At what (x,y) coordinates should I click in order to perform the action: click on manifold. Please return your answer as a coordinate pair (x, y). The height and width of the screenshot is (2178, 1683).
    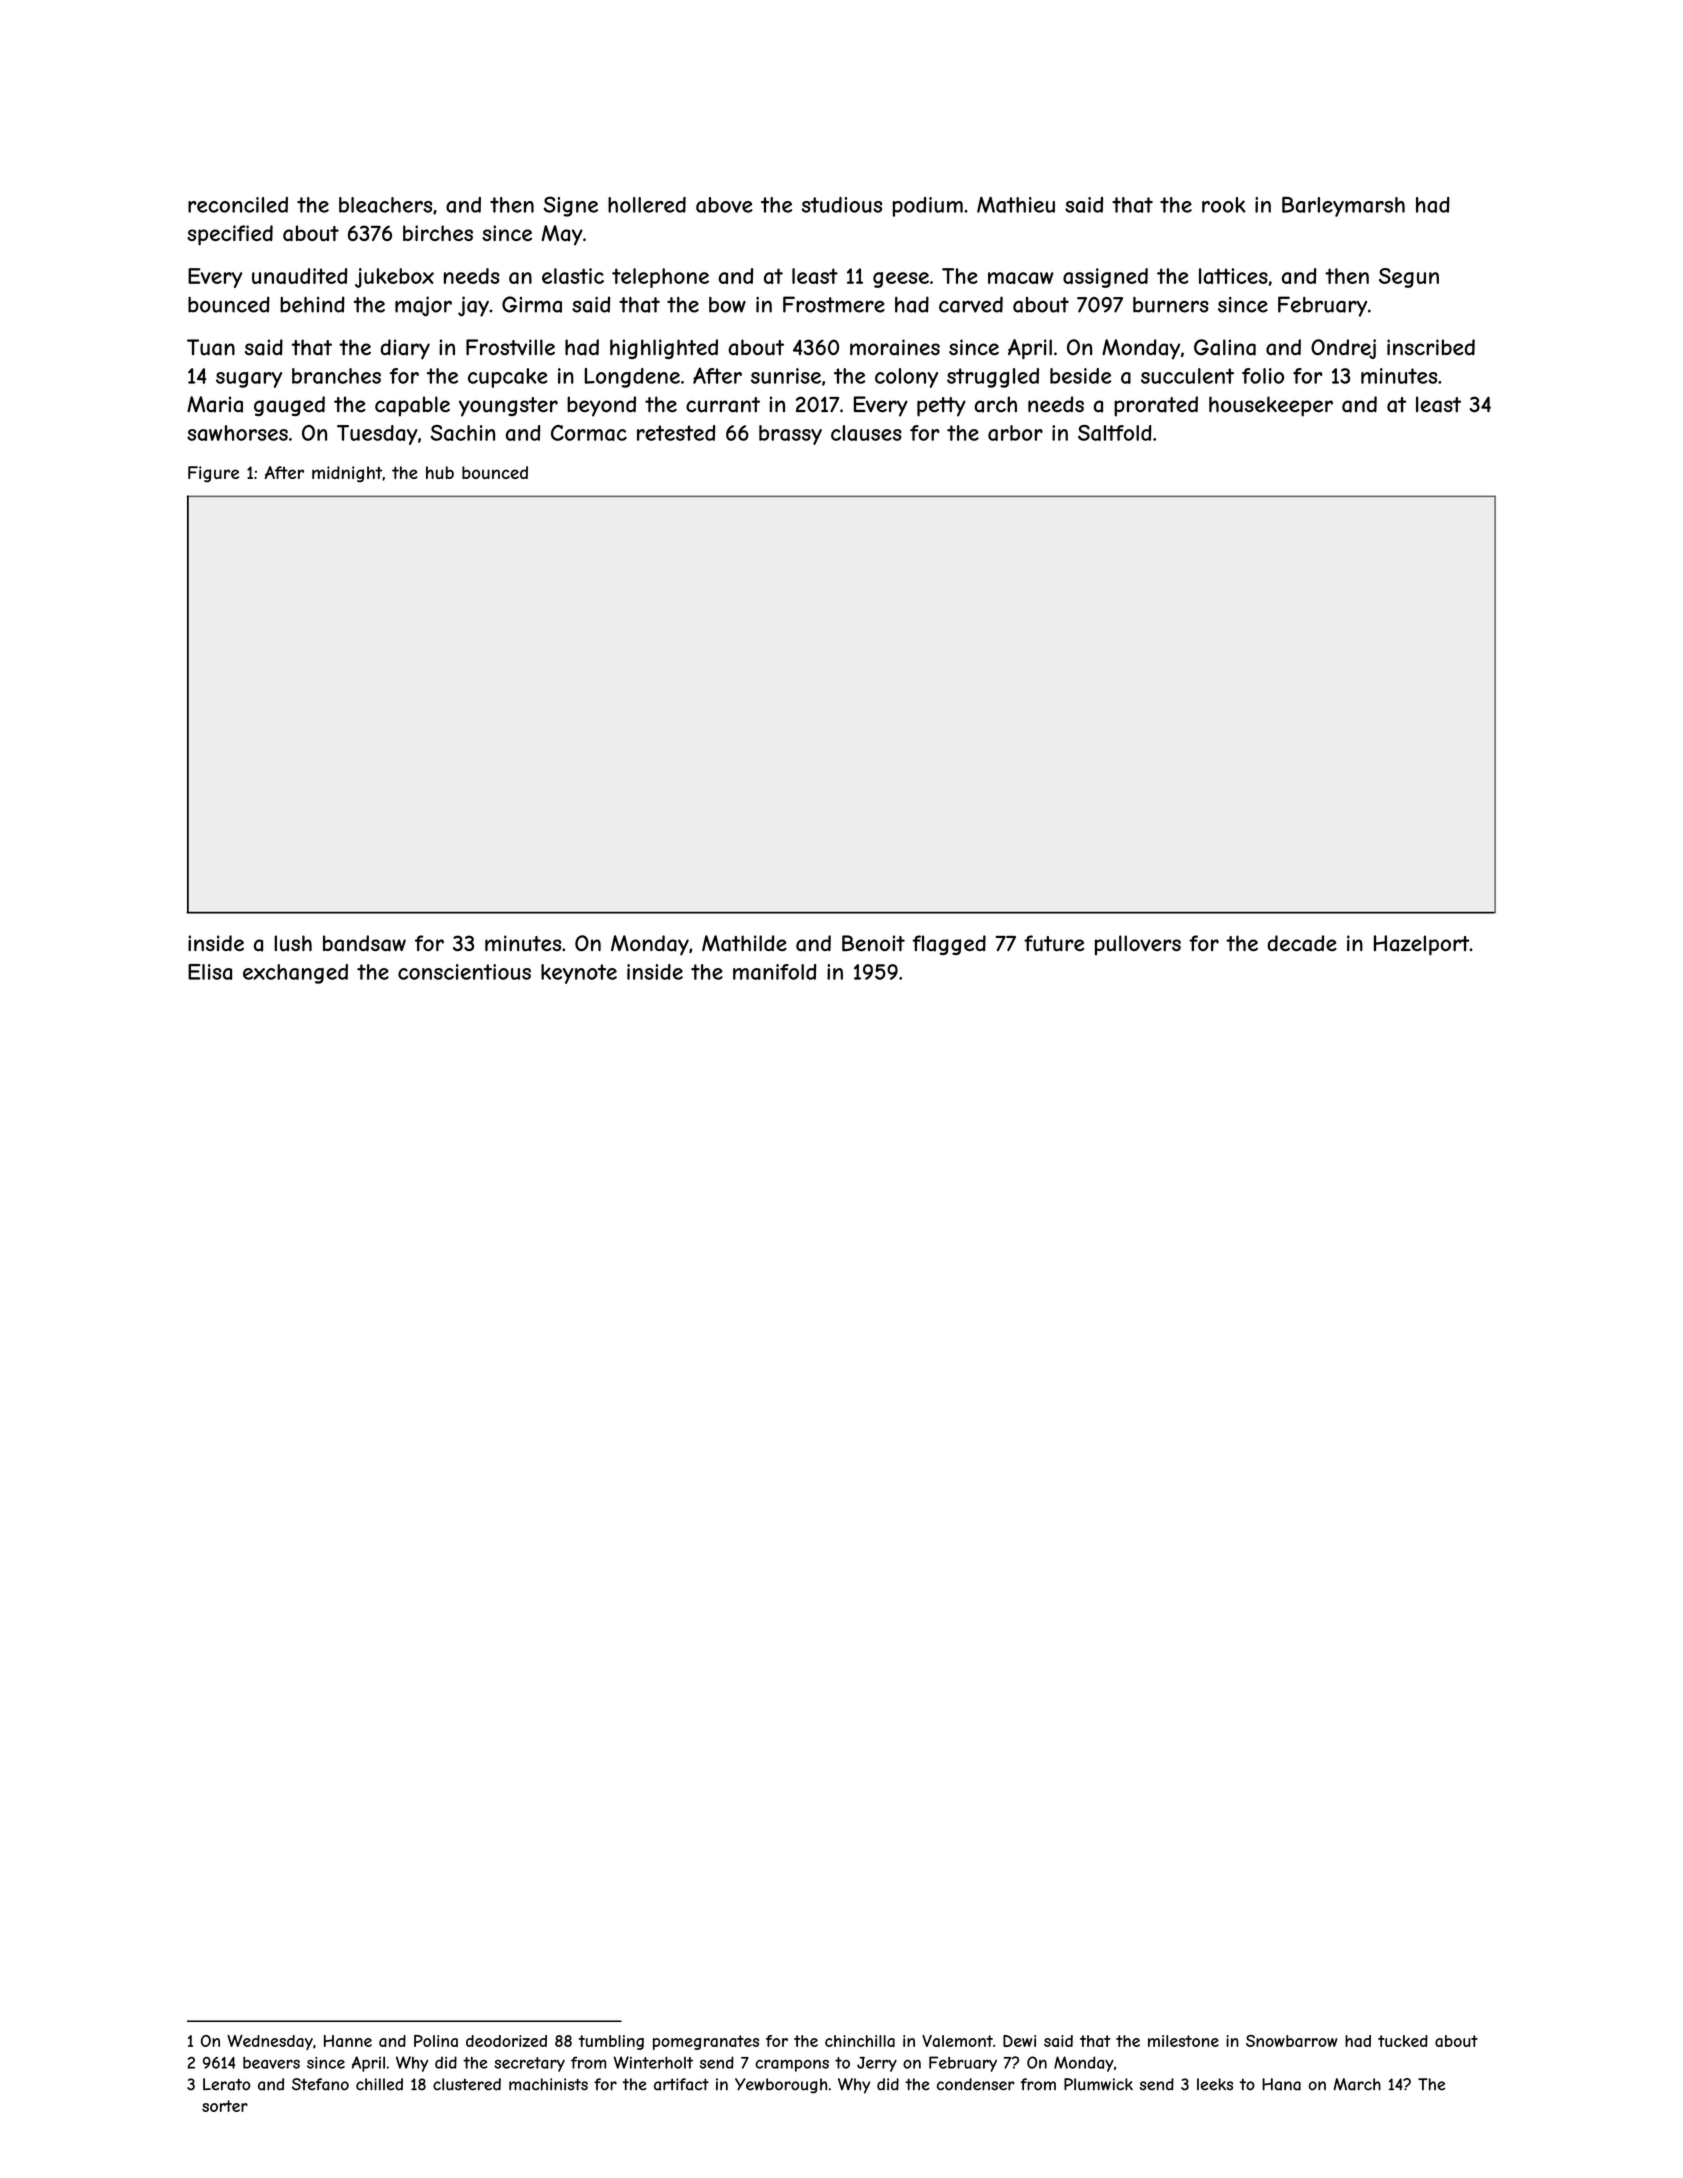
    Looking at the image, I should click on (774, 972).
